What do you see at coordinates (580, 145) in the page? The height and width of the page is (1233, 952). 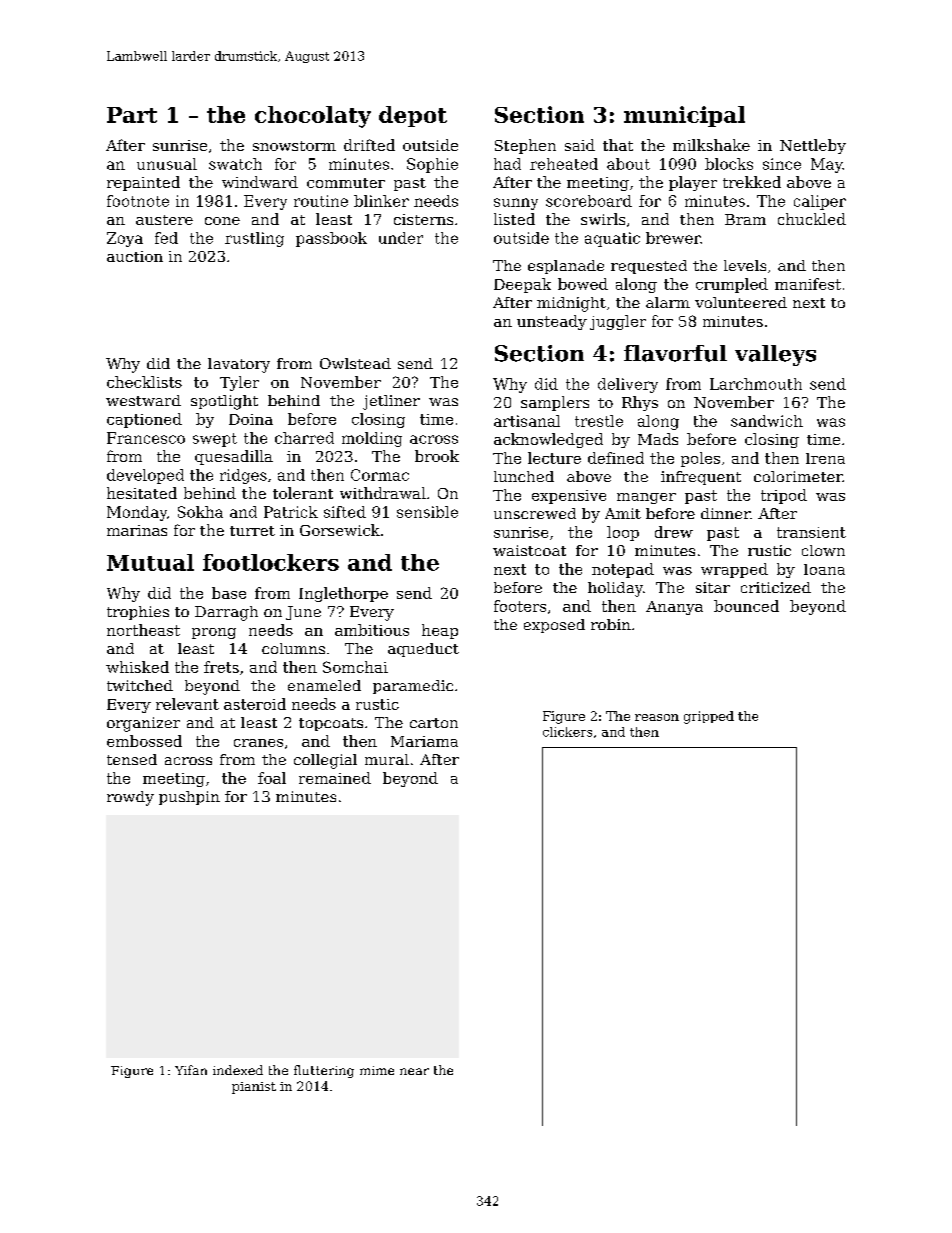 I see `said` at bounding box center [580, 145].
